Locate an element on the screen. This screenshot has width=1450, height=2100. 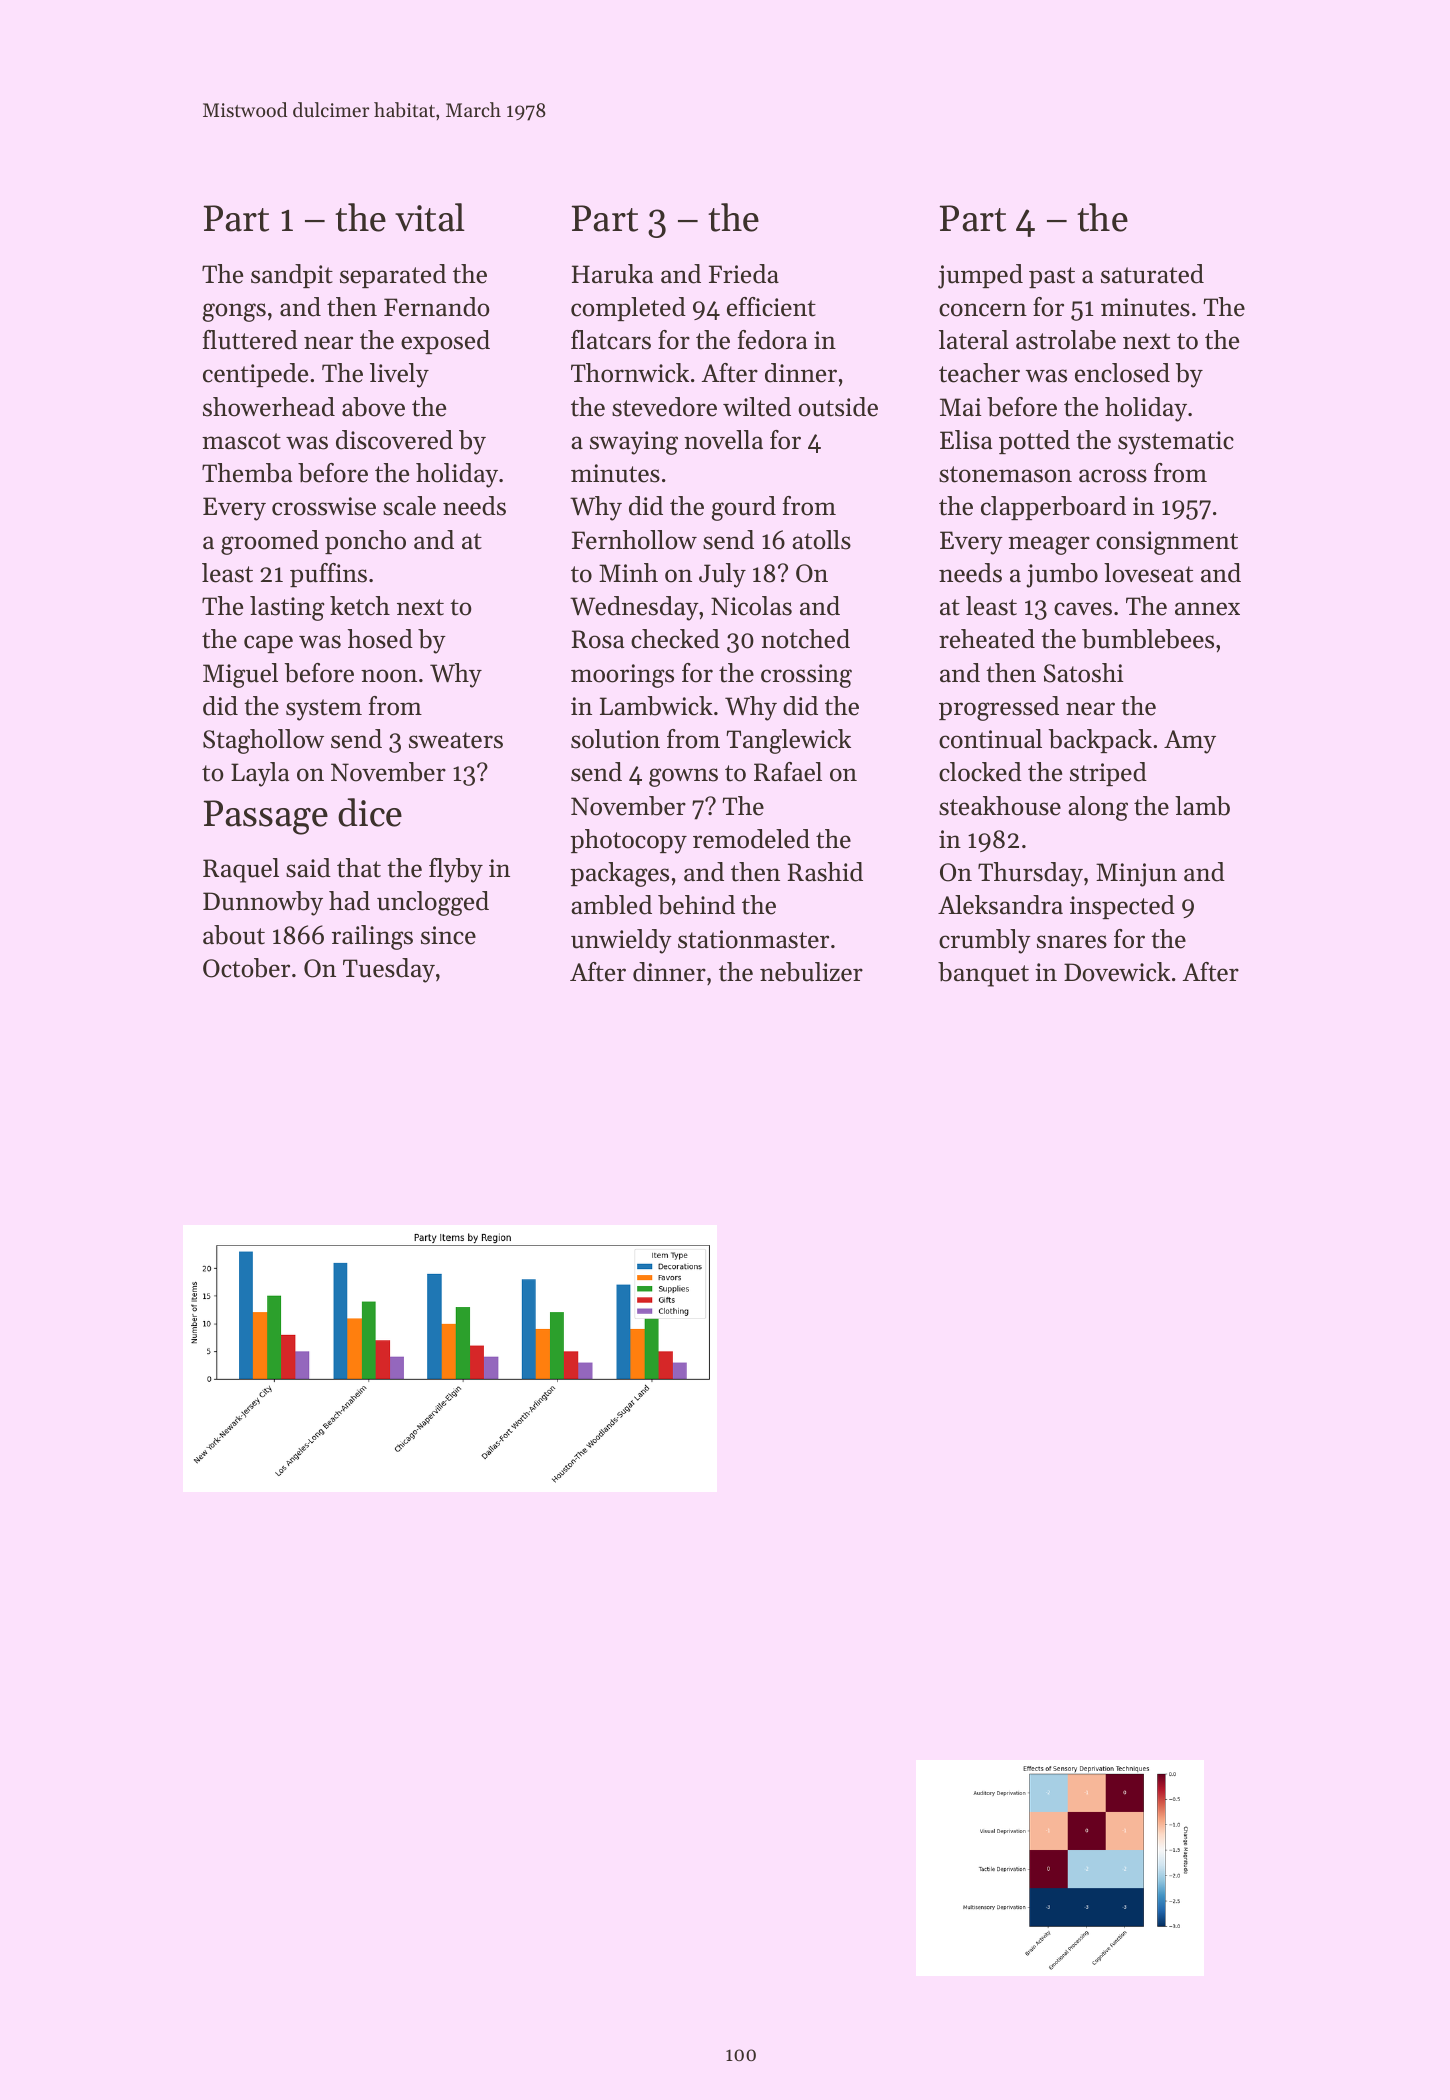
sandpit is located at coordinates (292, 276).
